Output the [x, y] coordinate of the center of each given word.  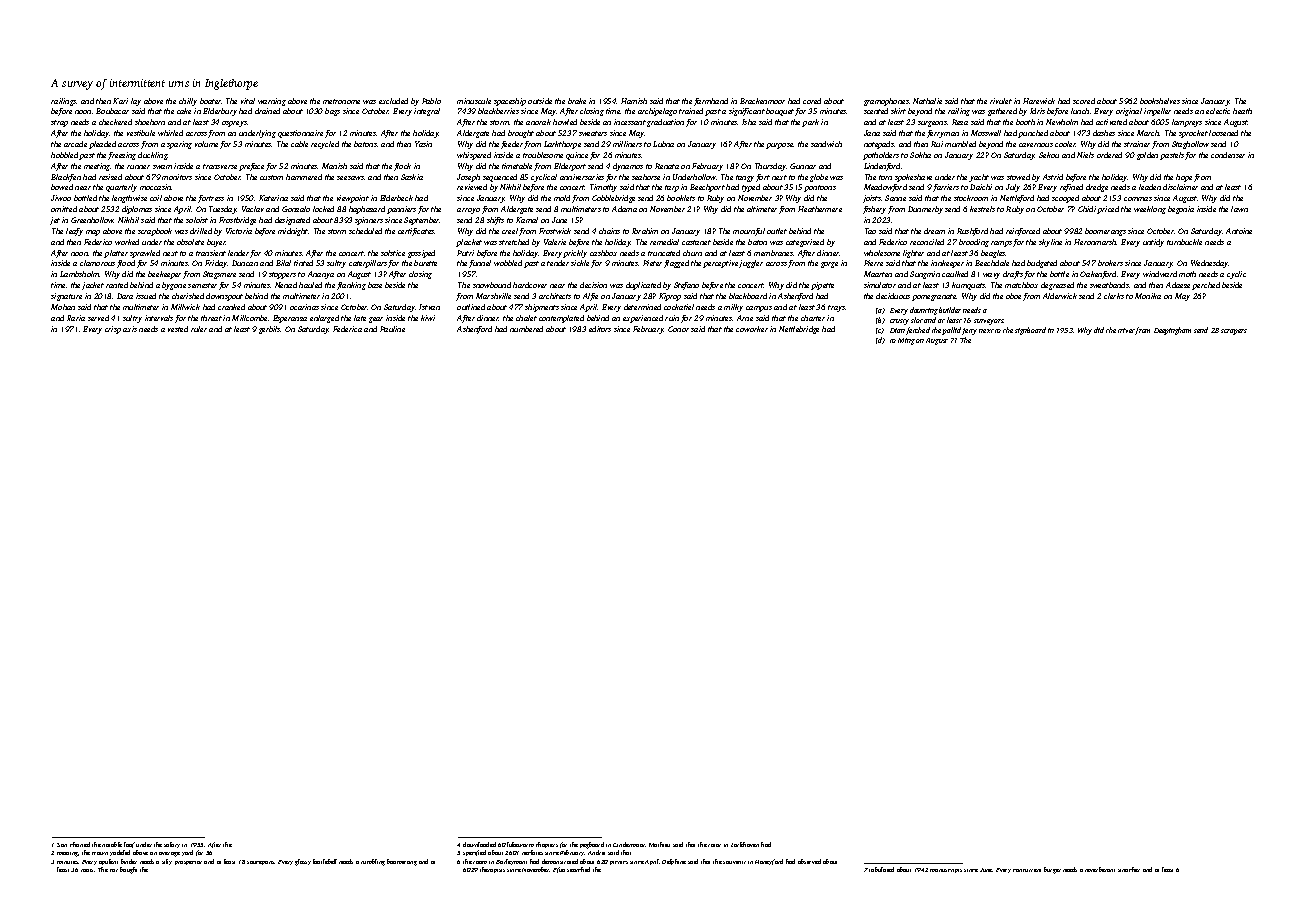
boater [211, 101]
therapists [492, 870]
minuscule [474, 101]
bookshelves [1160, 101]
